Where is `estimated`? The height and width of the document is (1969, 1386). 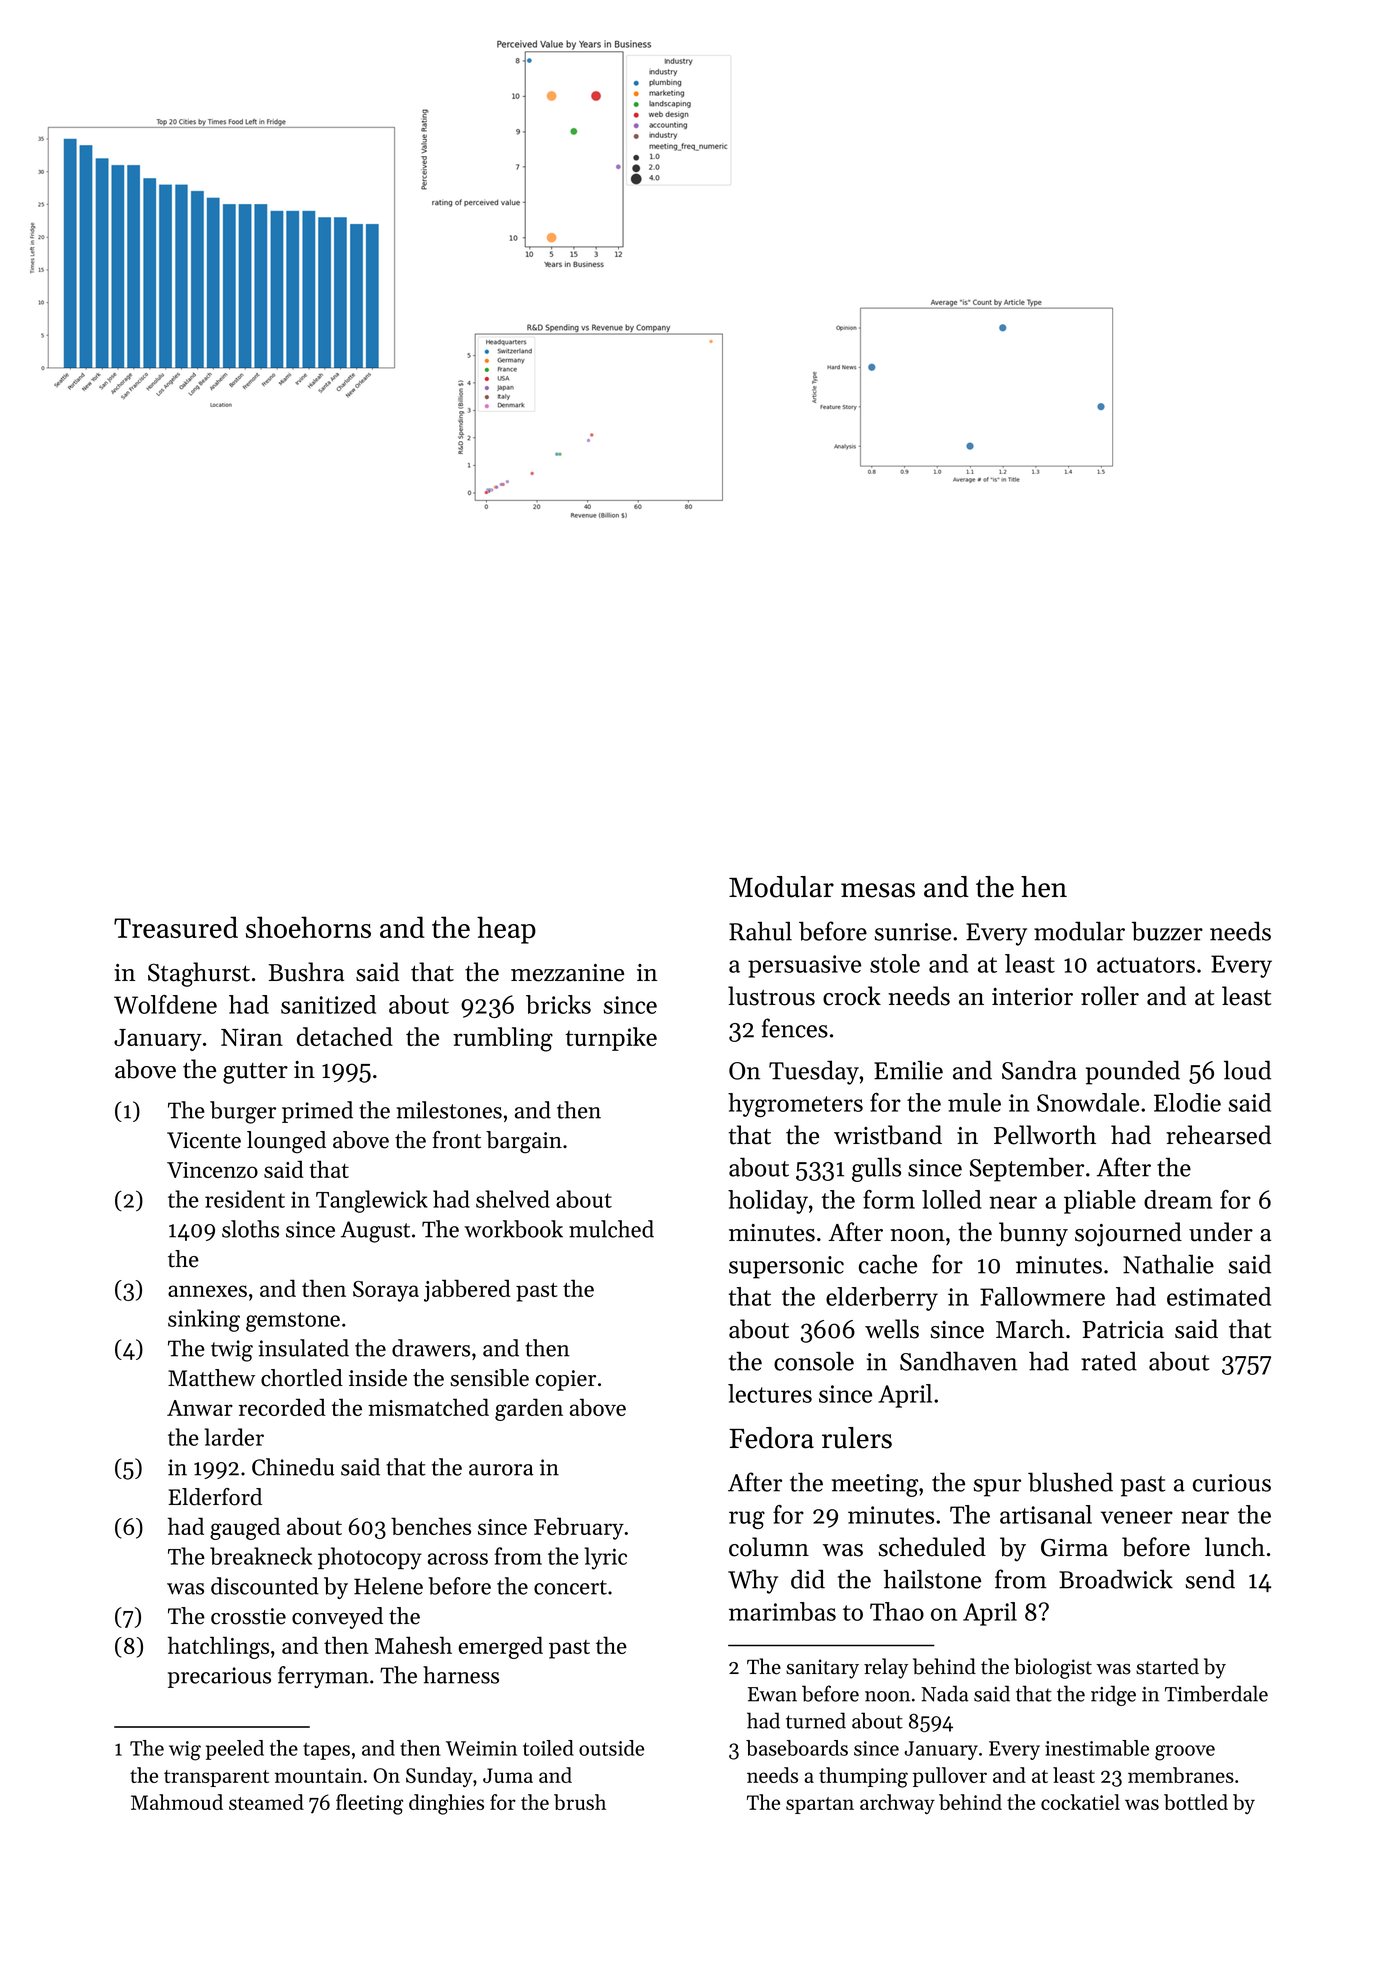
estimated is located at coordinates (1219, 1296).
